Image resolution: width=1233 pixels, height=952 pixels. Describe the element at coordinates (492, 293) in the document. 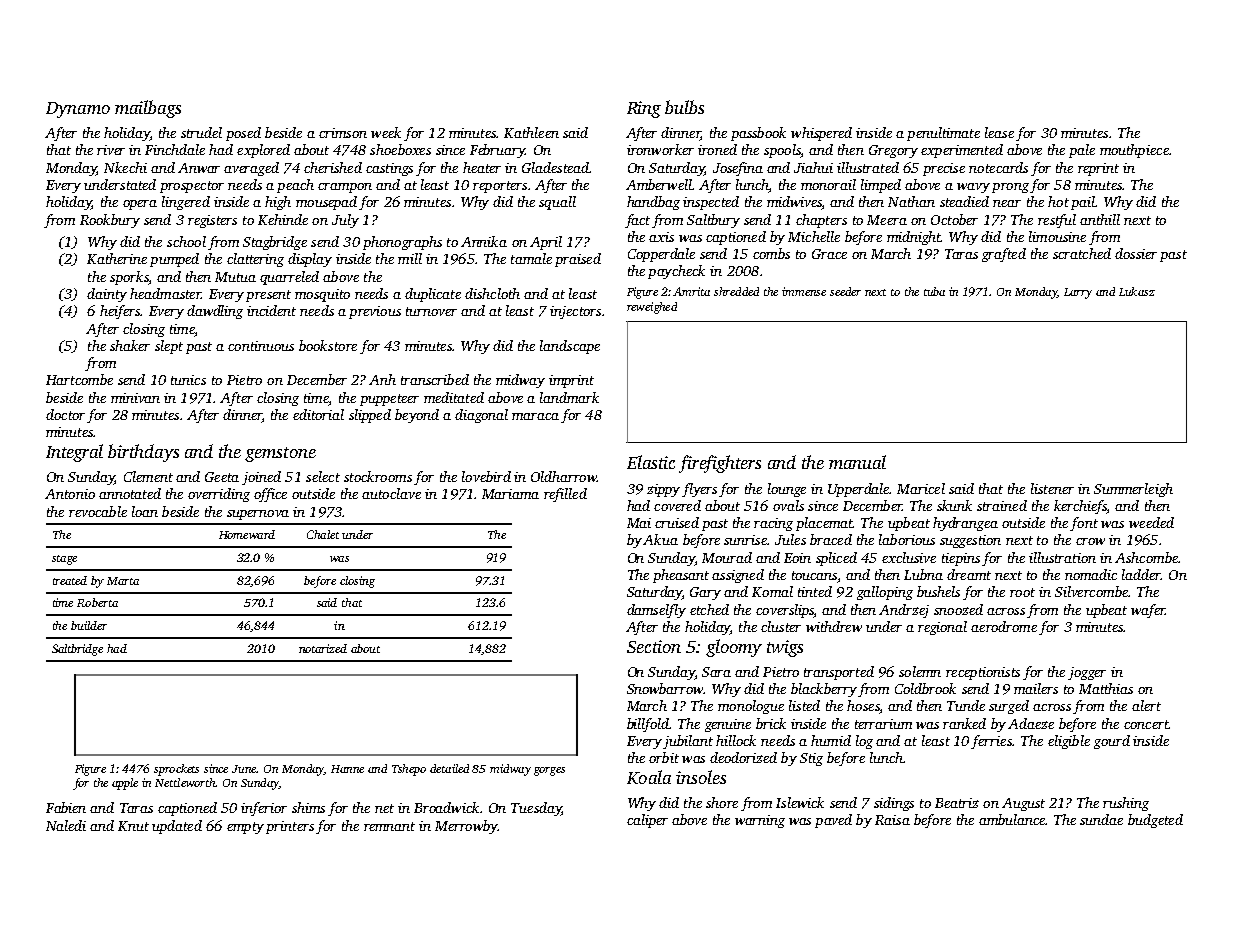

I see `dishcloth` at that location.
